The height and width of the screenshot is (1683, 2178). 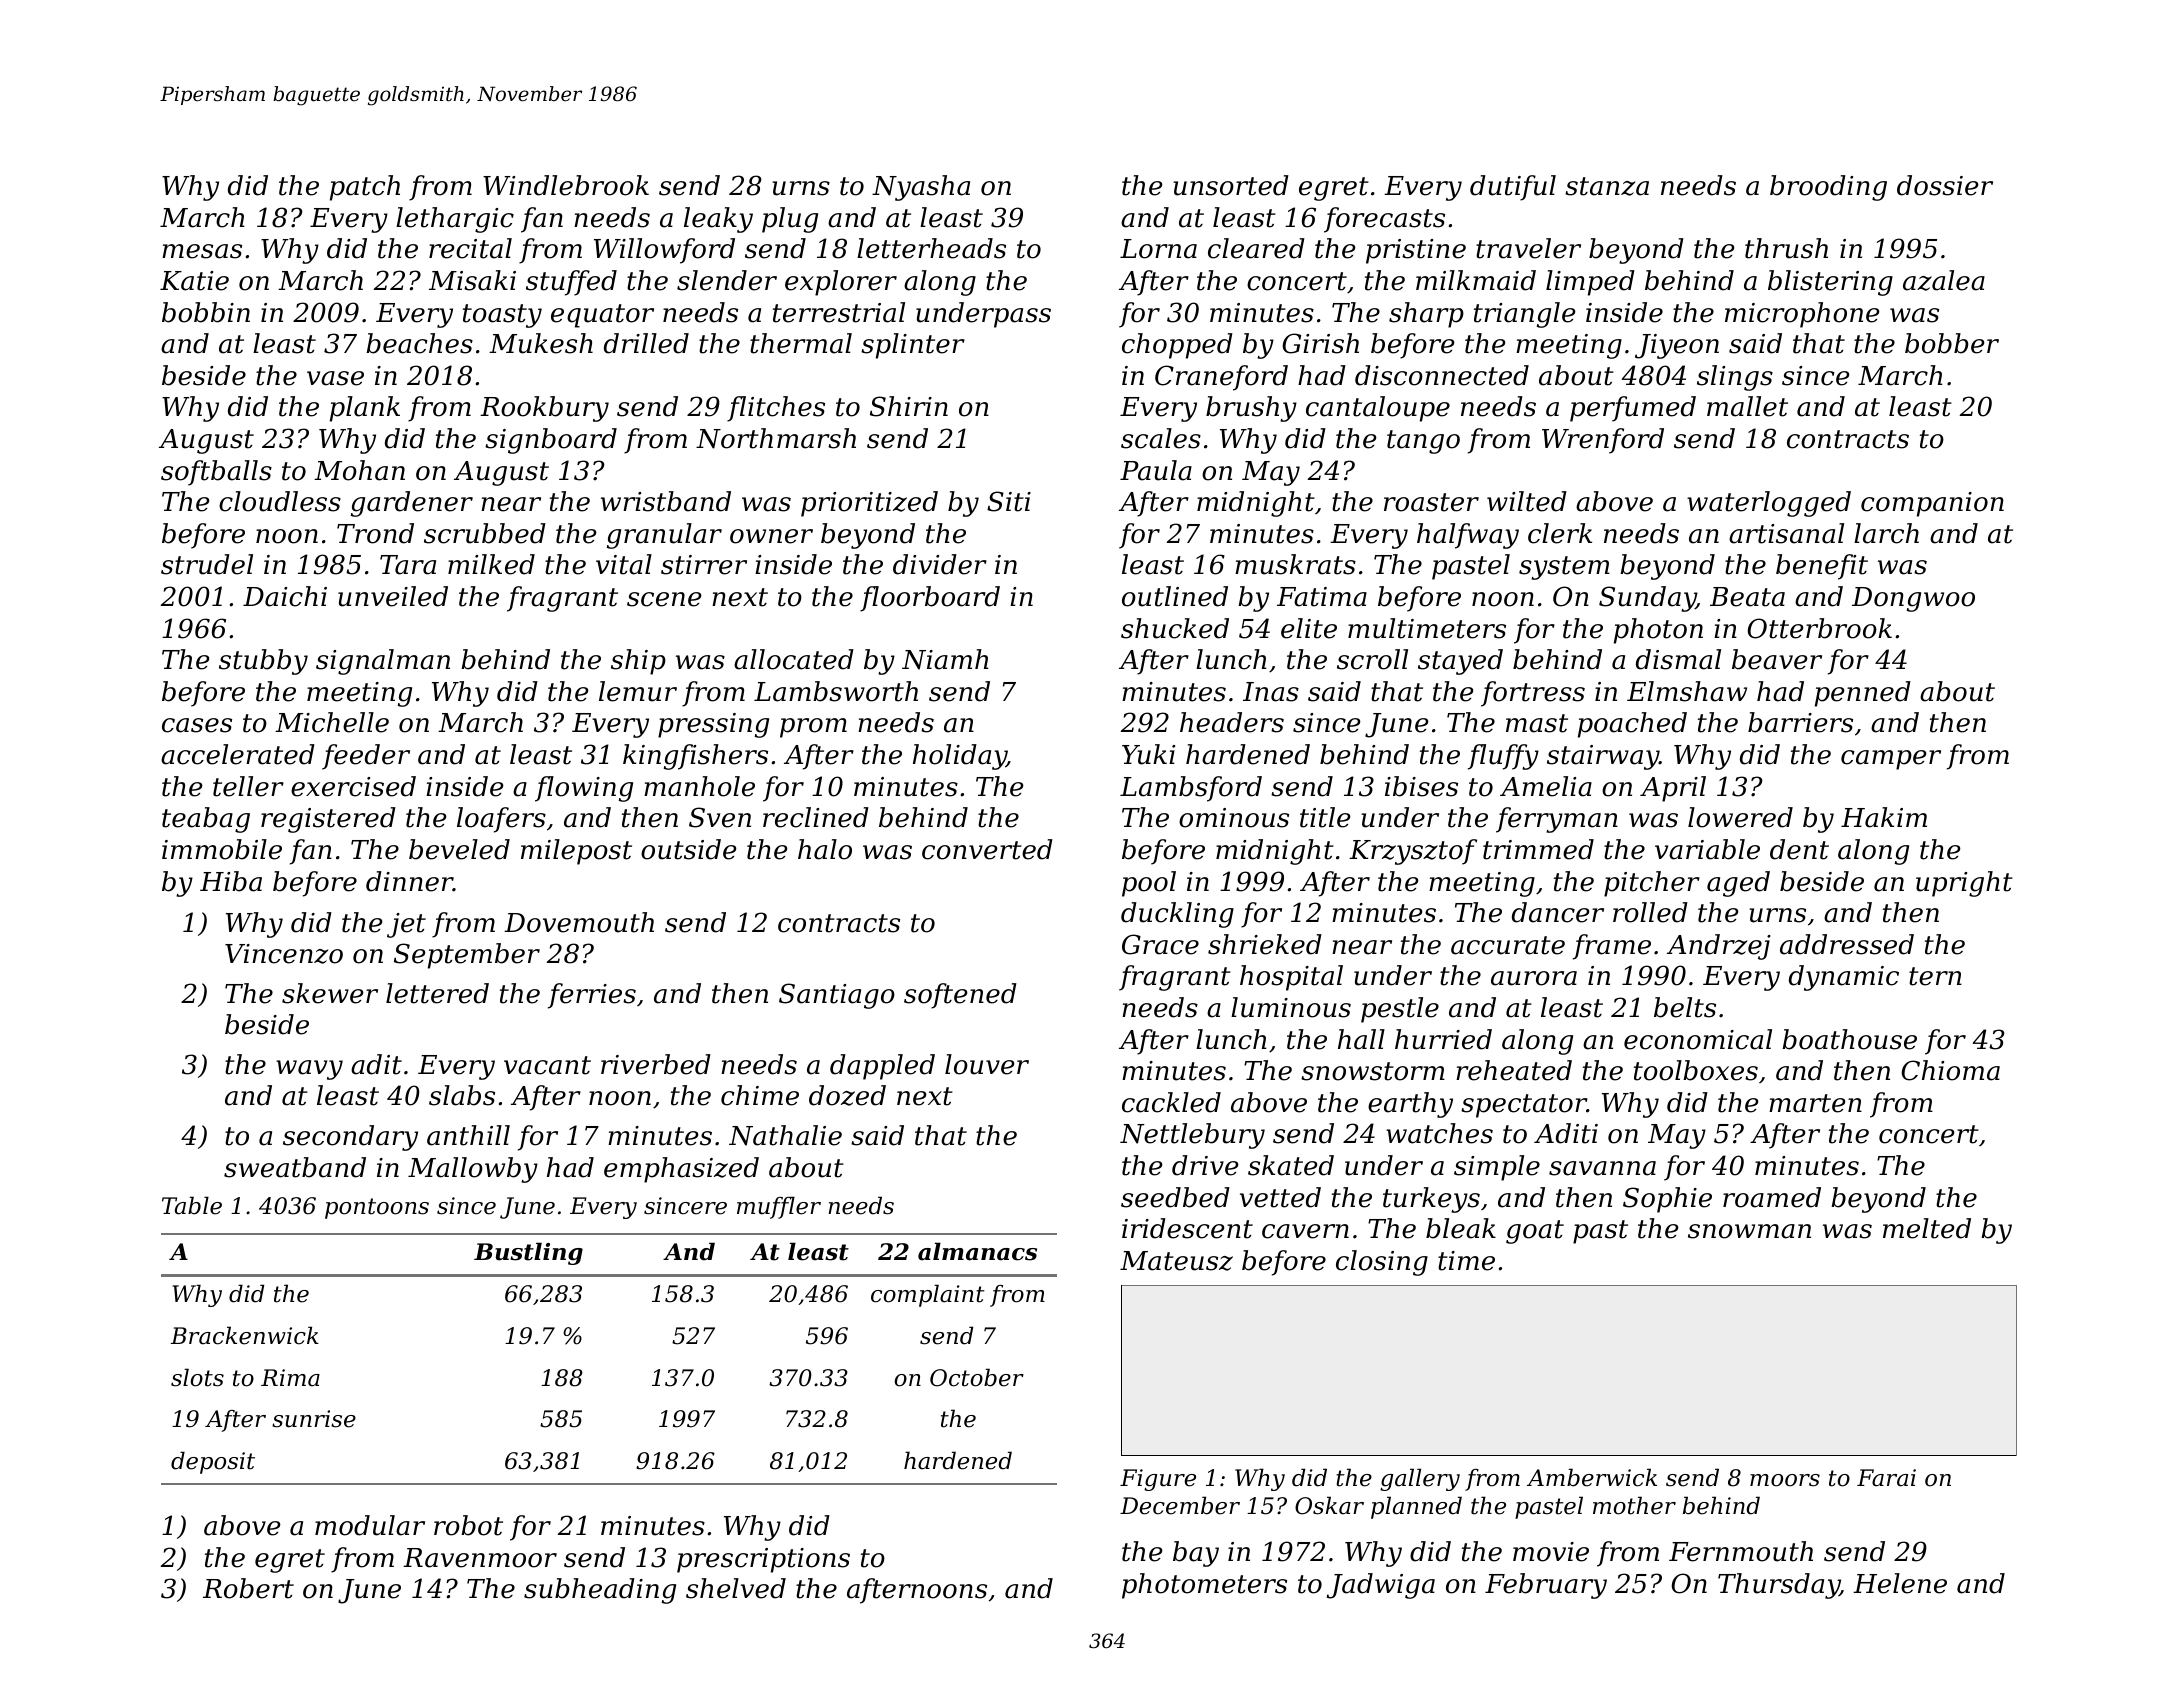 I want to click on addressed, so click(x=1847, y=944).
